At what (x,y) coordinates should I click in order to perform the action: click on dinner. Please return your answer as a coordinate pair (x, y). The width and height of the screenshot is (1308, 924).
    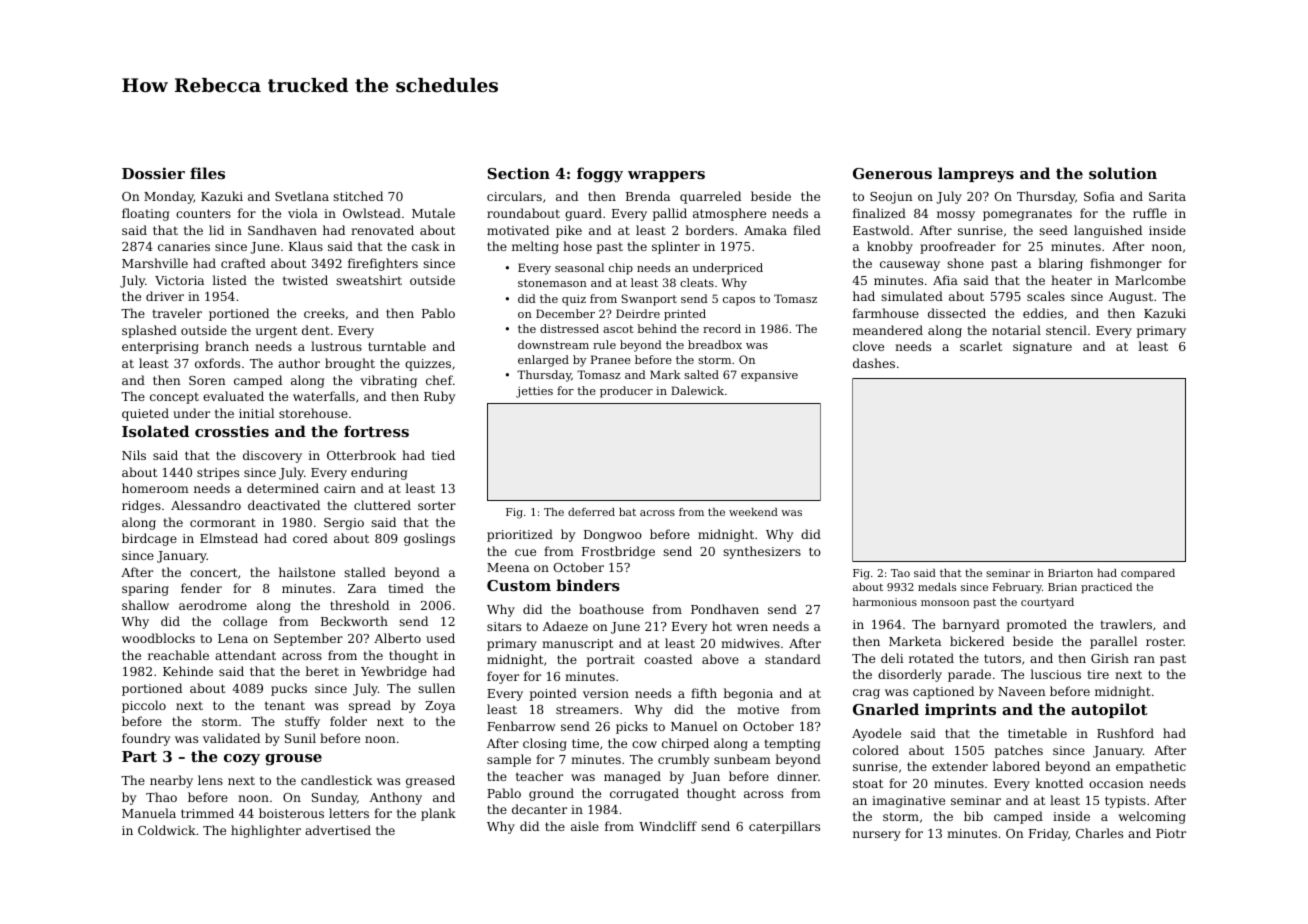
    Looking at the image, I should click on (797, 776).
